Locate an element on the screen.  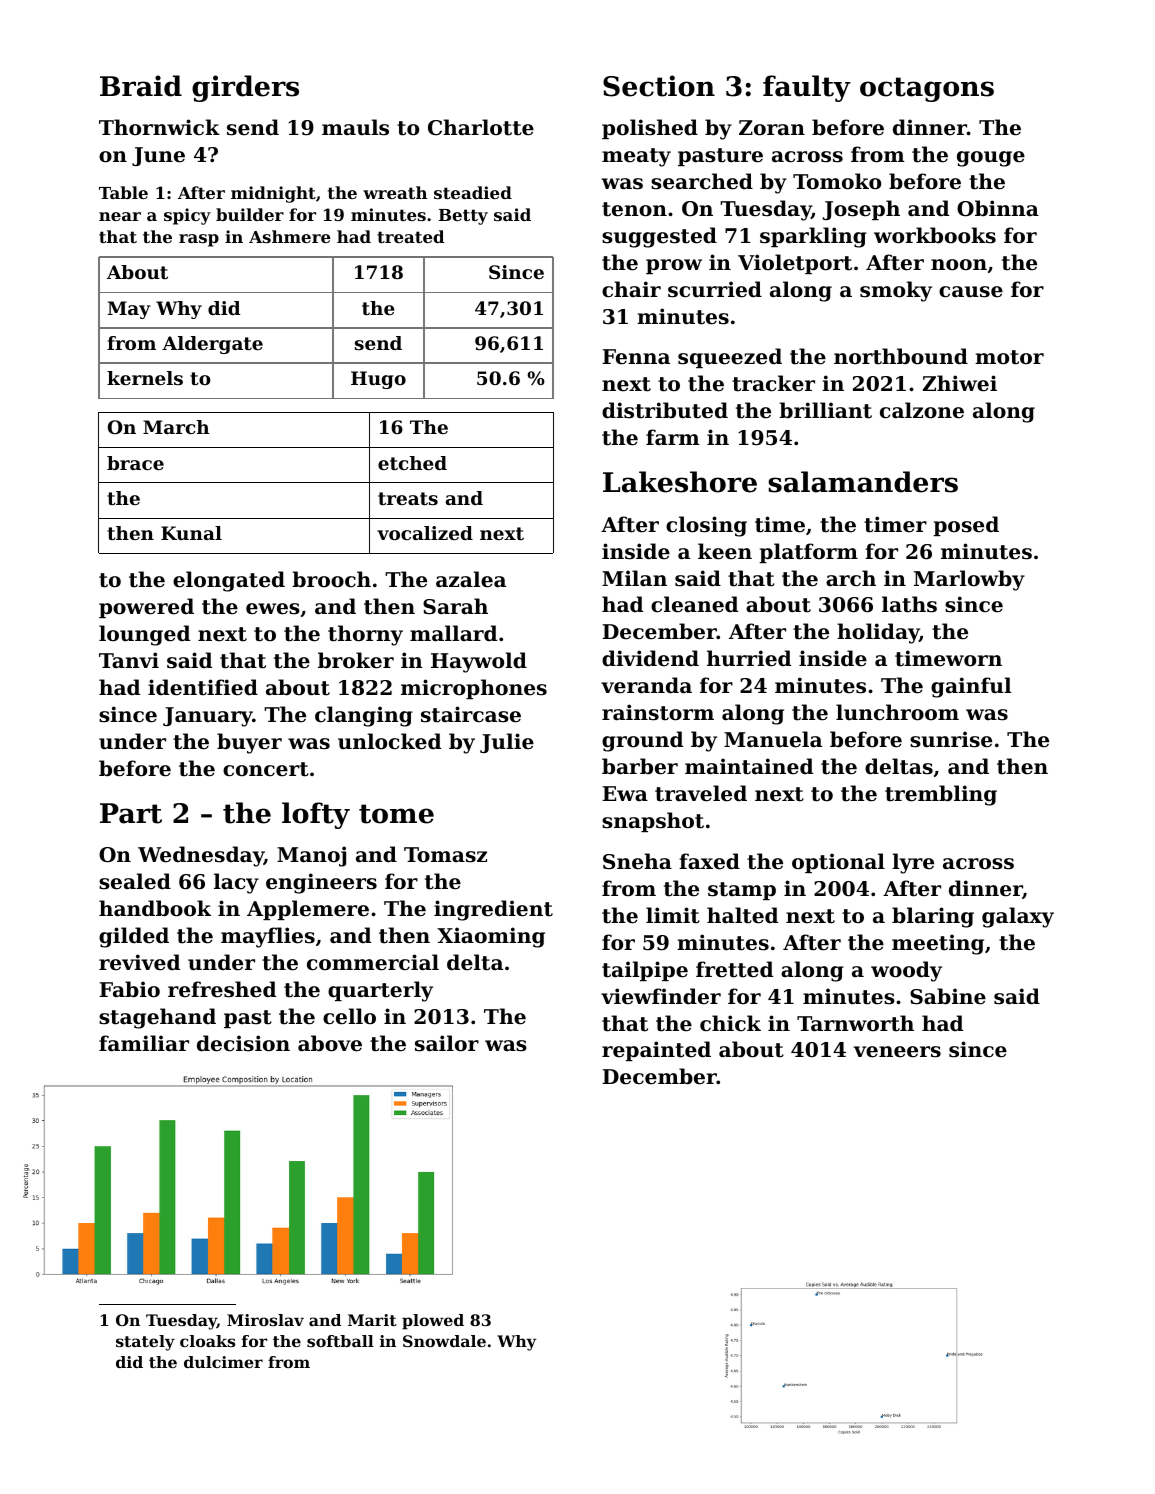
repainted is located at coordinates (656, 1051).
